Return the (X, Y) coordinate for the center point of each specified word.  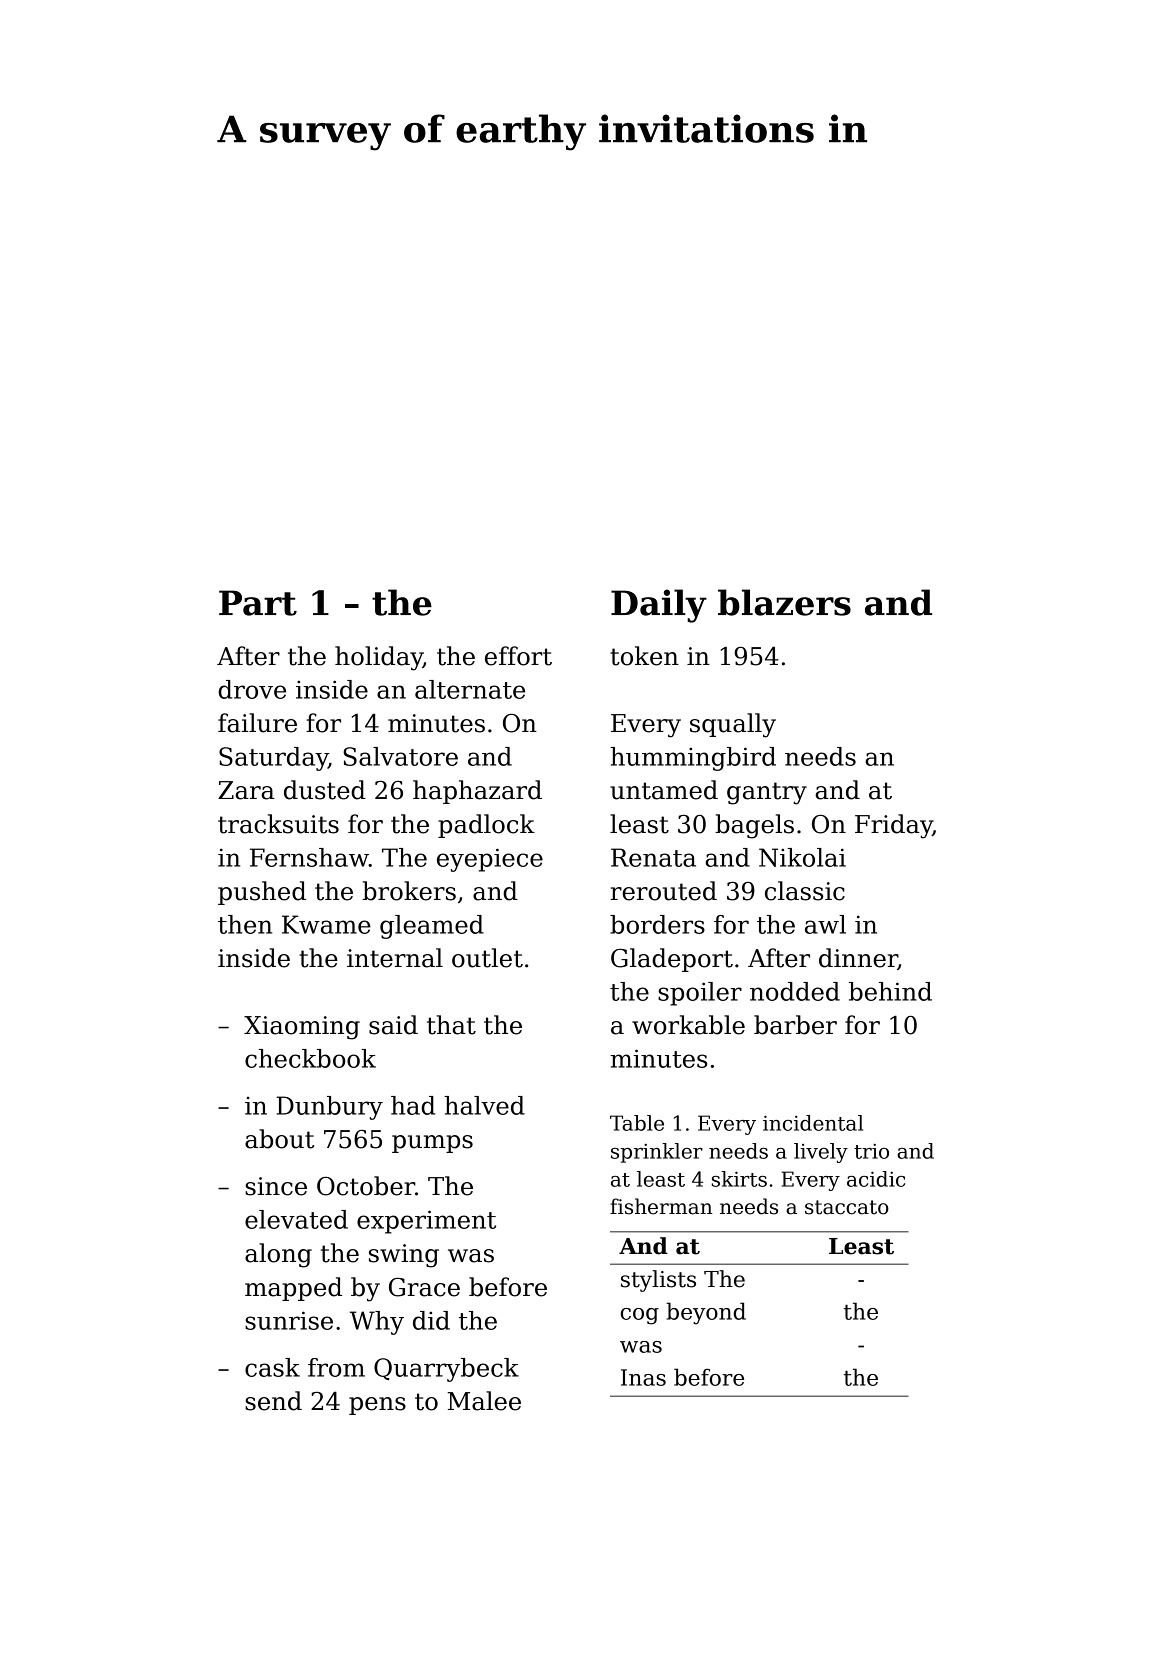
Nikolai (802, 857)
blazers (784, 602)
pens (377, 1406)
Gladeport (672, 960)
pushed (262, 893)
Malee (484, 1401)
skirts (739, 1179)
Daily (659, 606)
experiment (426, 1222)
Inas (643, 1377)
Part (258, 603)
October (366, 1186)
